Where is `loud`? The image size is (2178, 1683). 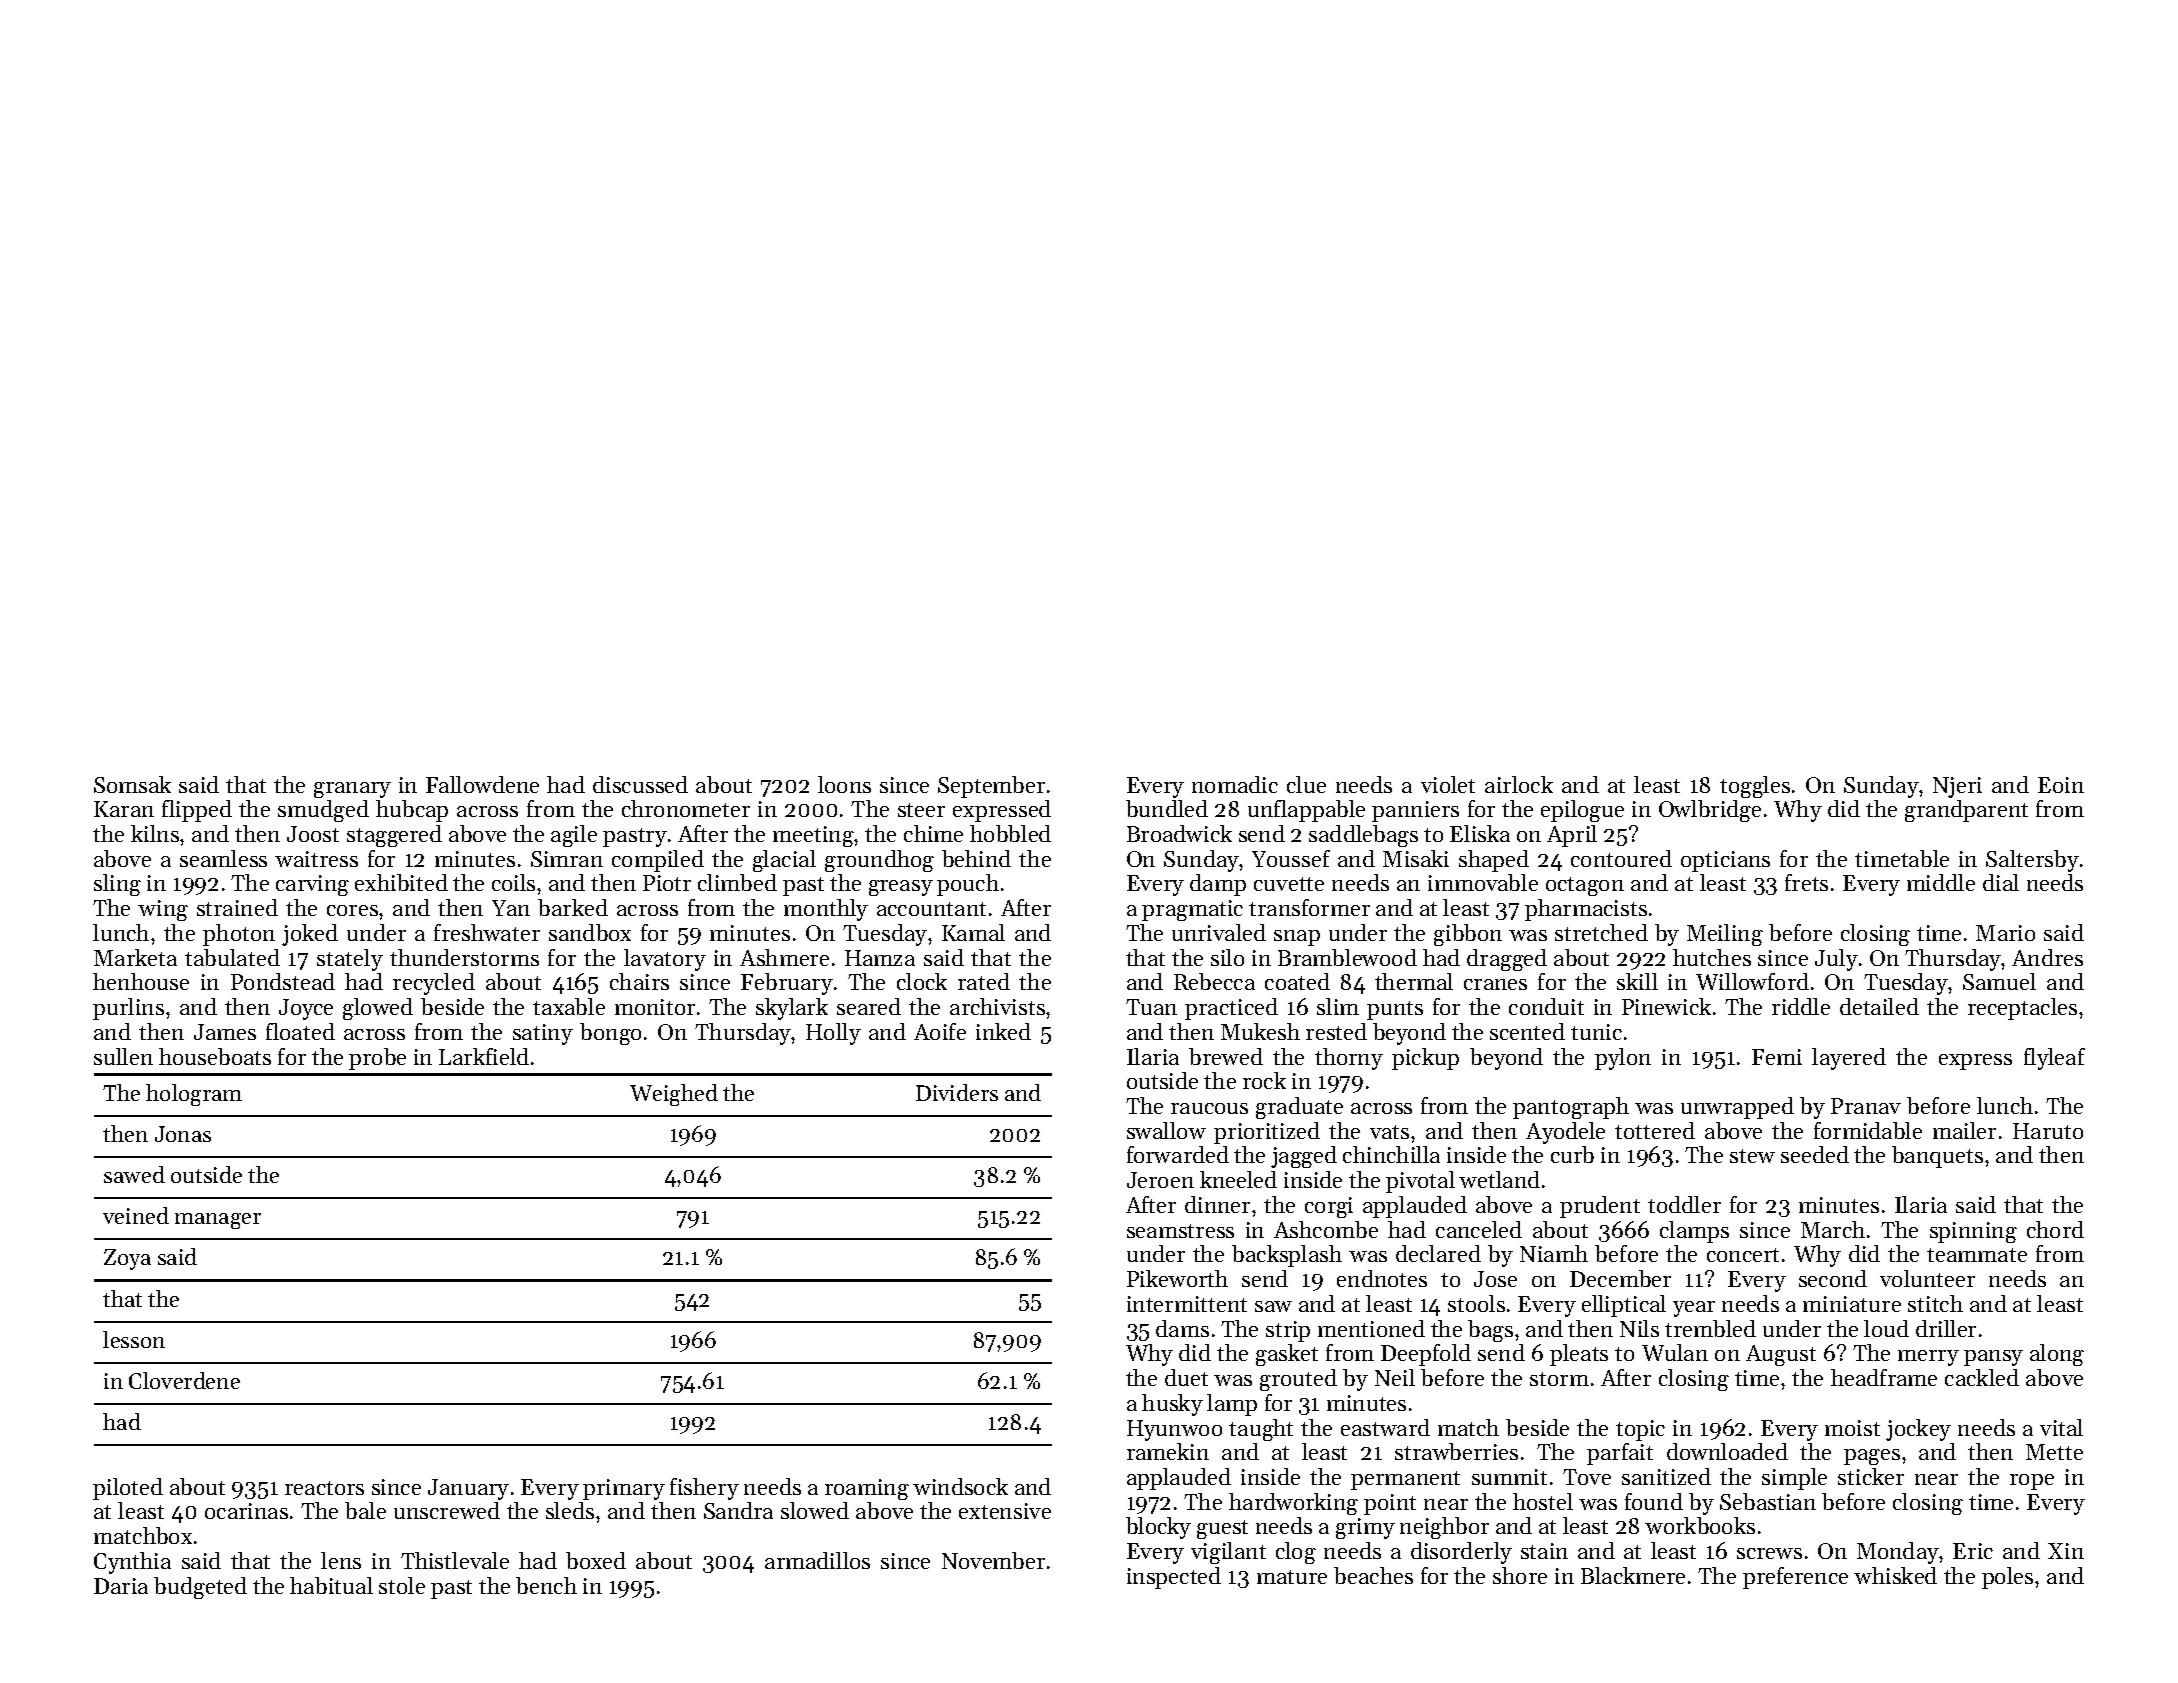 loud is located at coordinates (1886, 1328).
